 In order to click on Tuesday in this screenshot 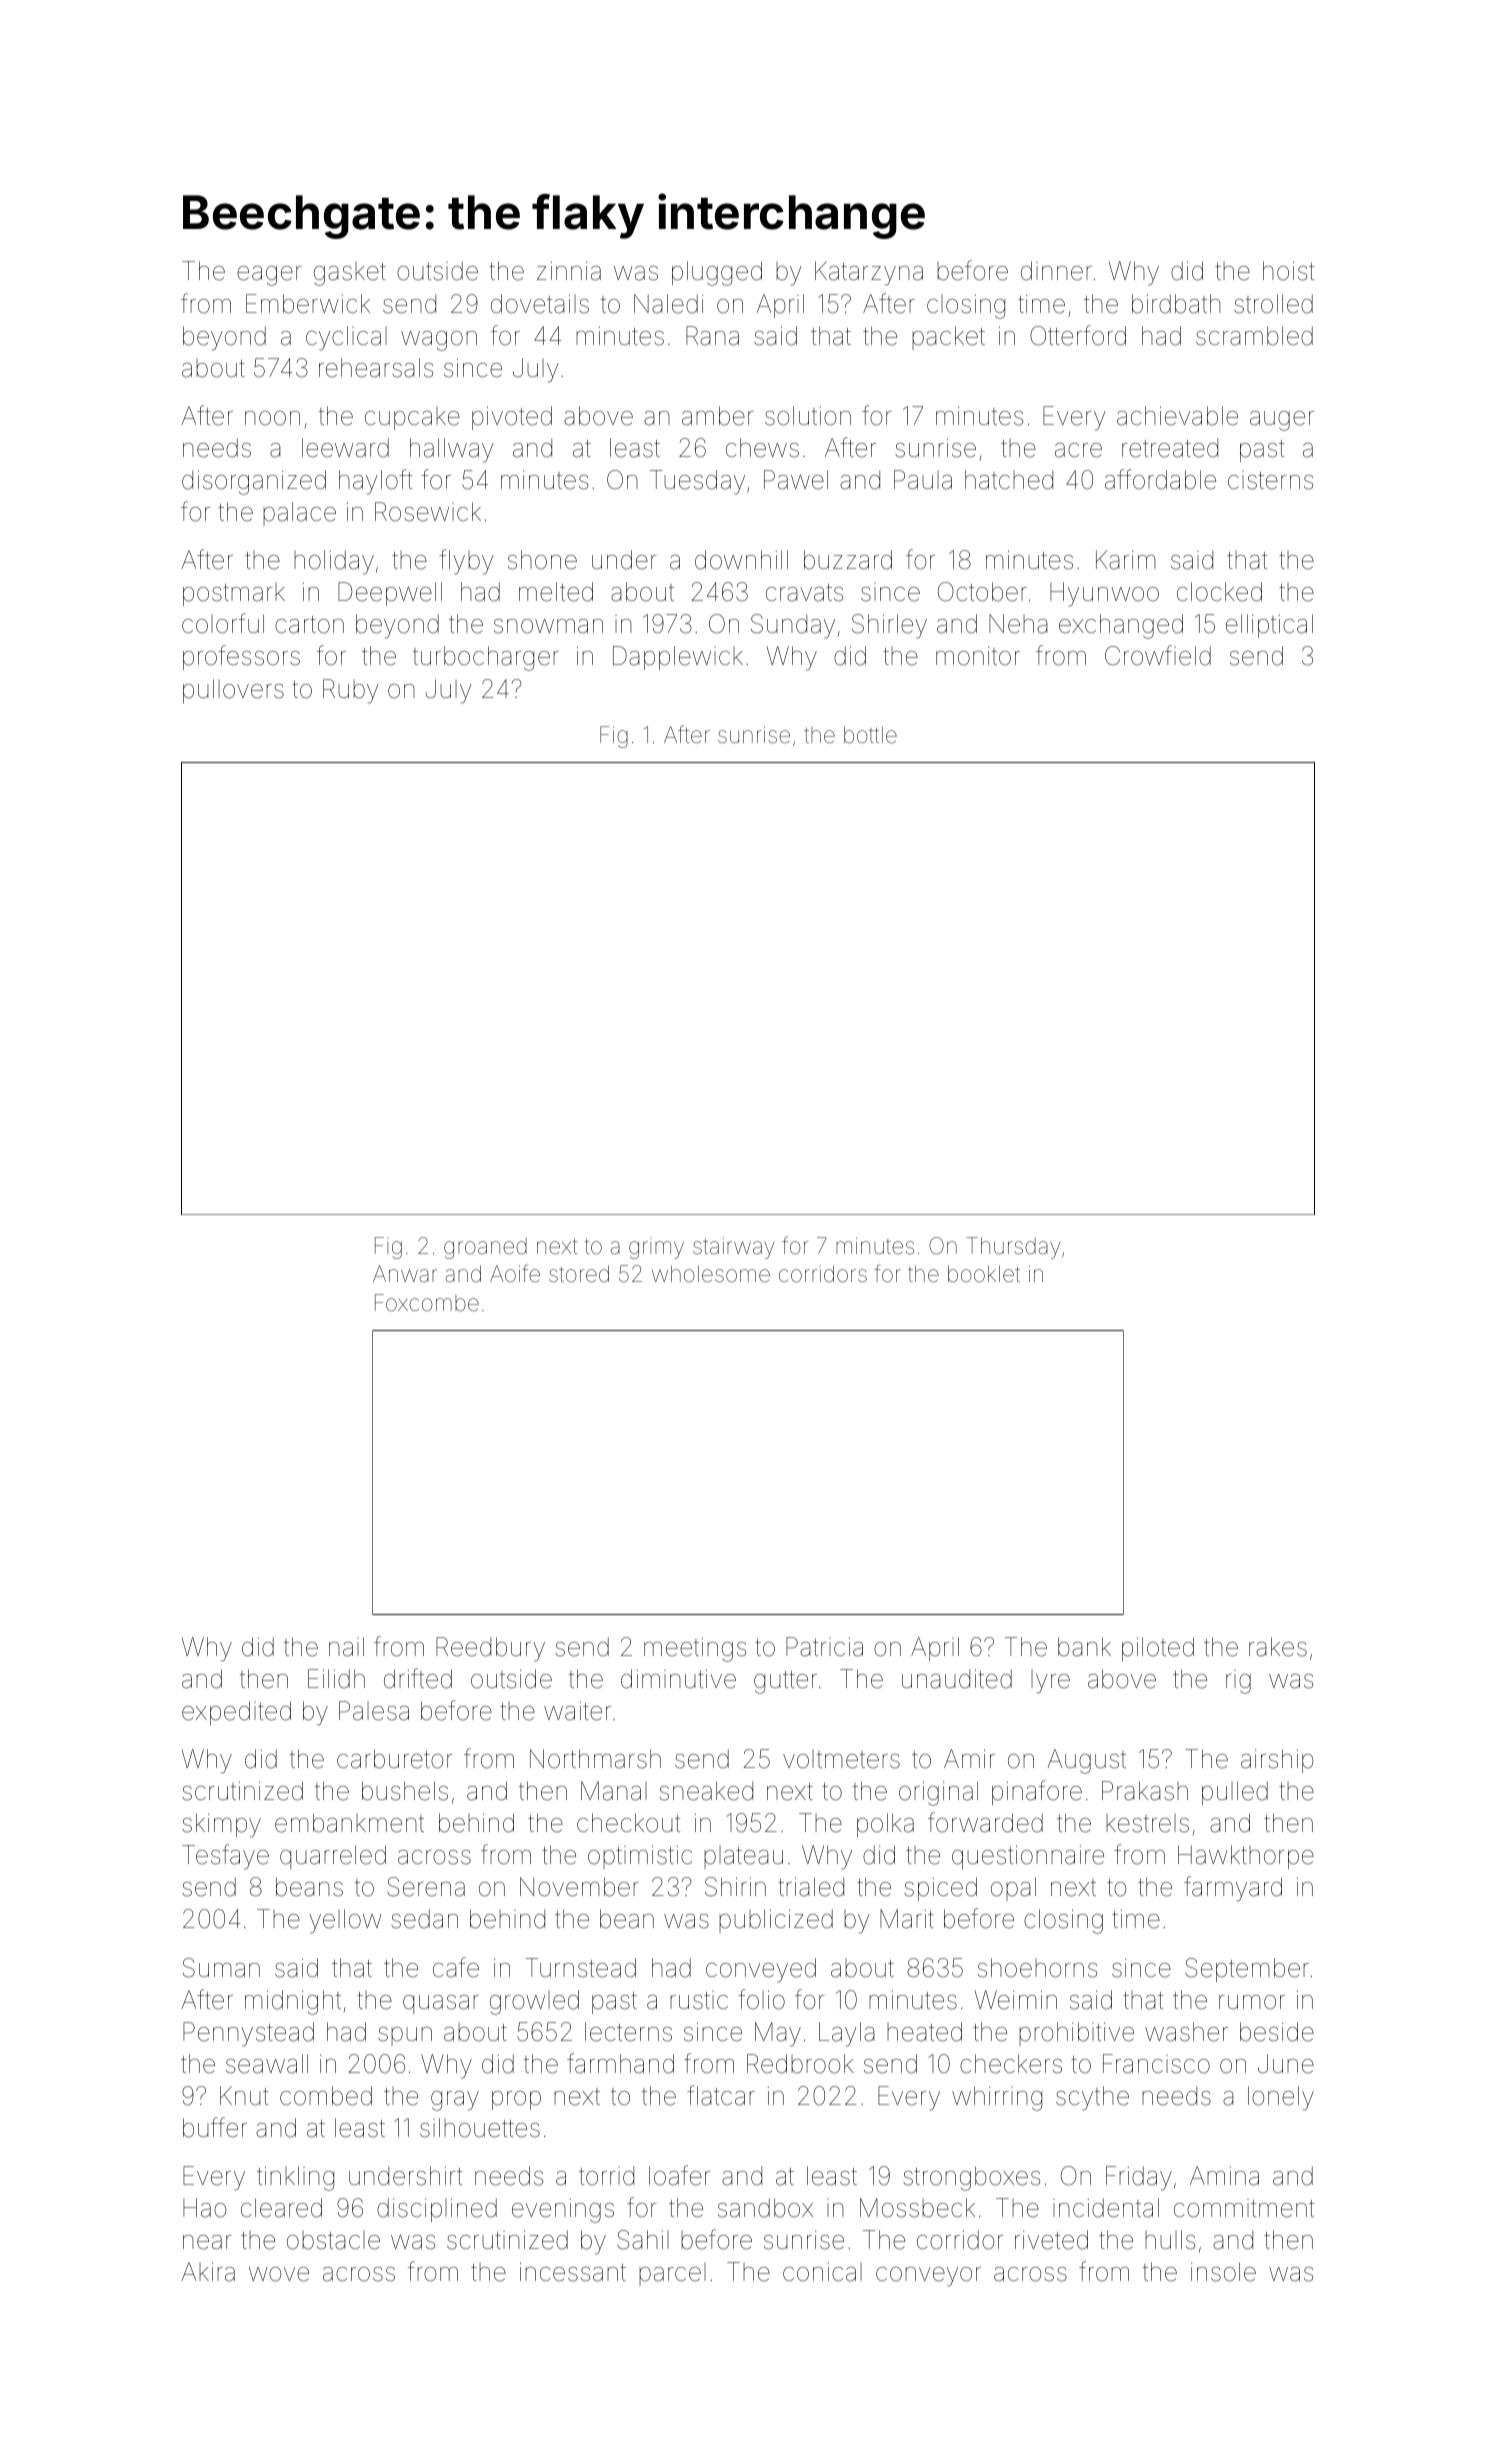, I will do `click(697, 482)`.
